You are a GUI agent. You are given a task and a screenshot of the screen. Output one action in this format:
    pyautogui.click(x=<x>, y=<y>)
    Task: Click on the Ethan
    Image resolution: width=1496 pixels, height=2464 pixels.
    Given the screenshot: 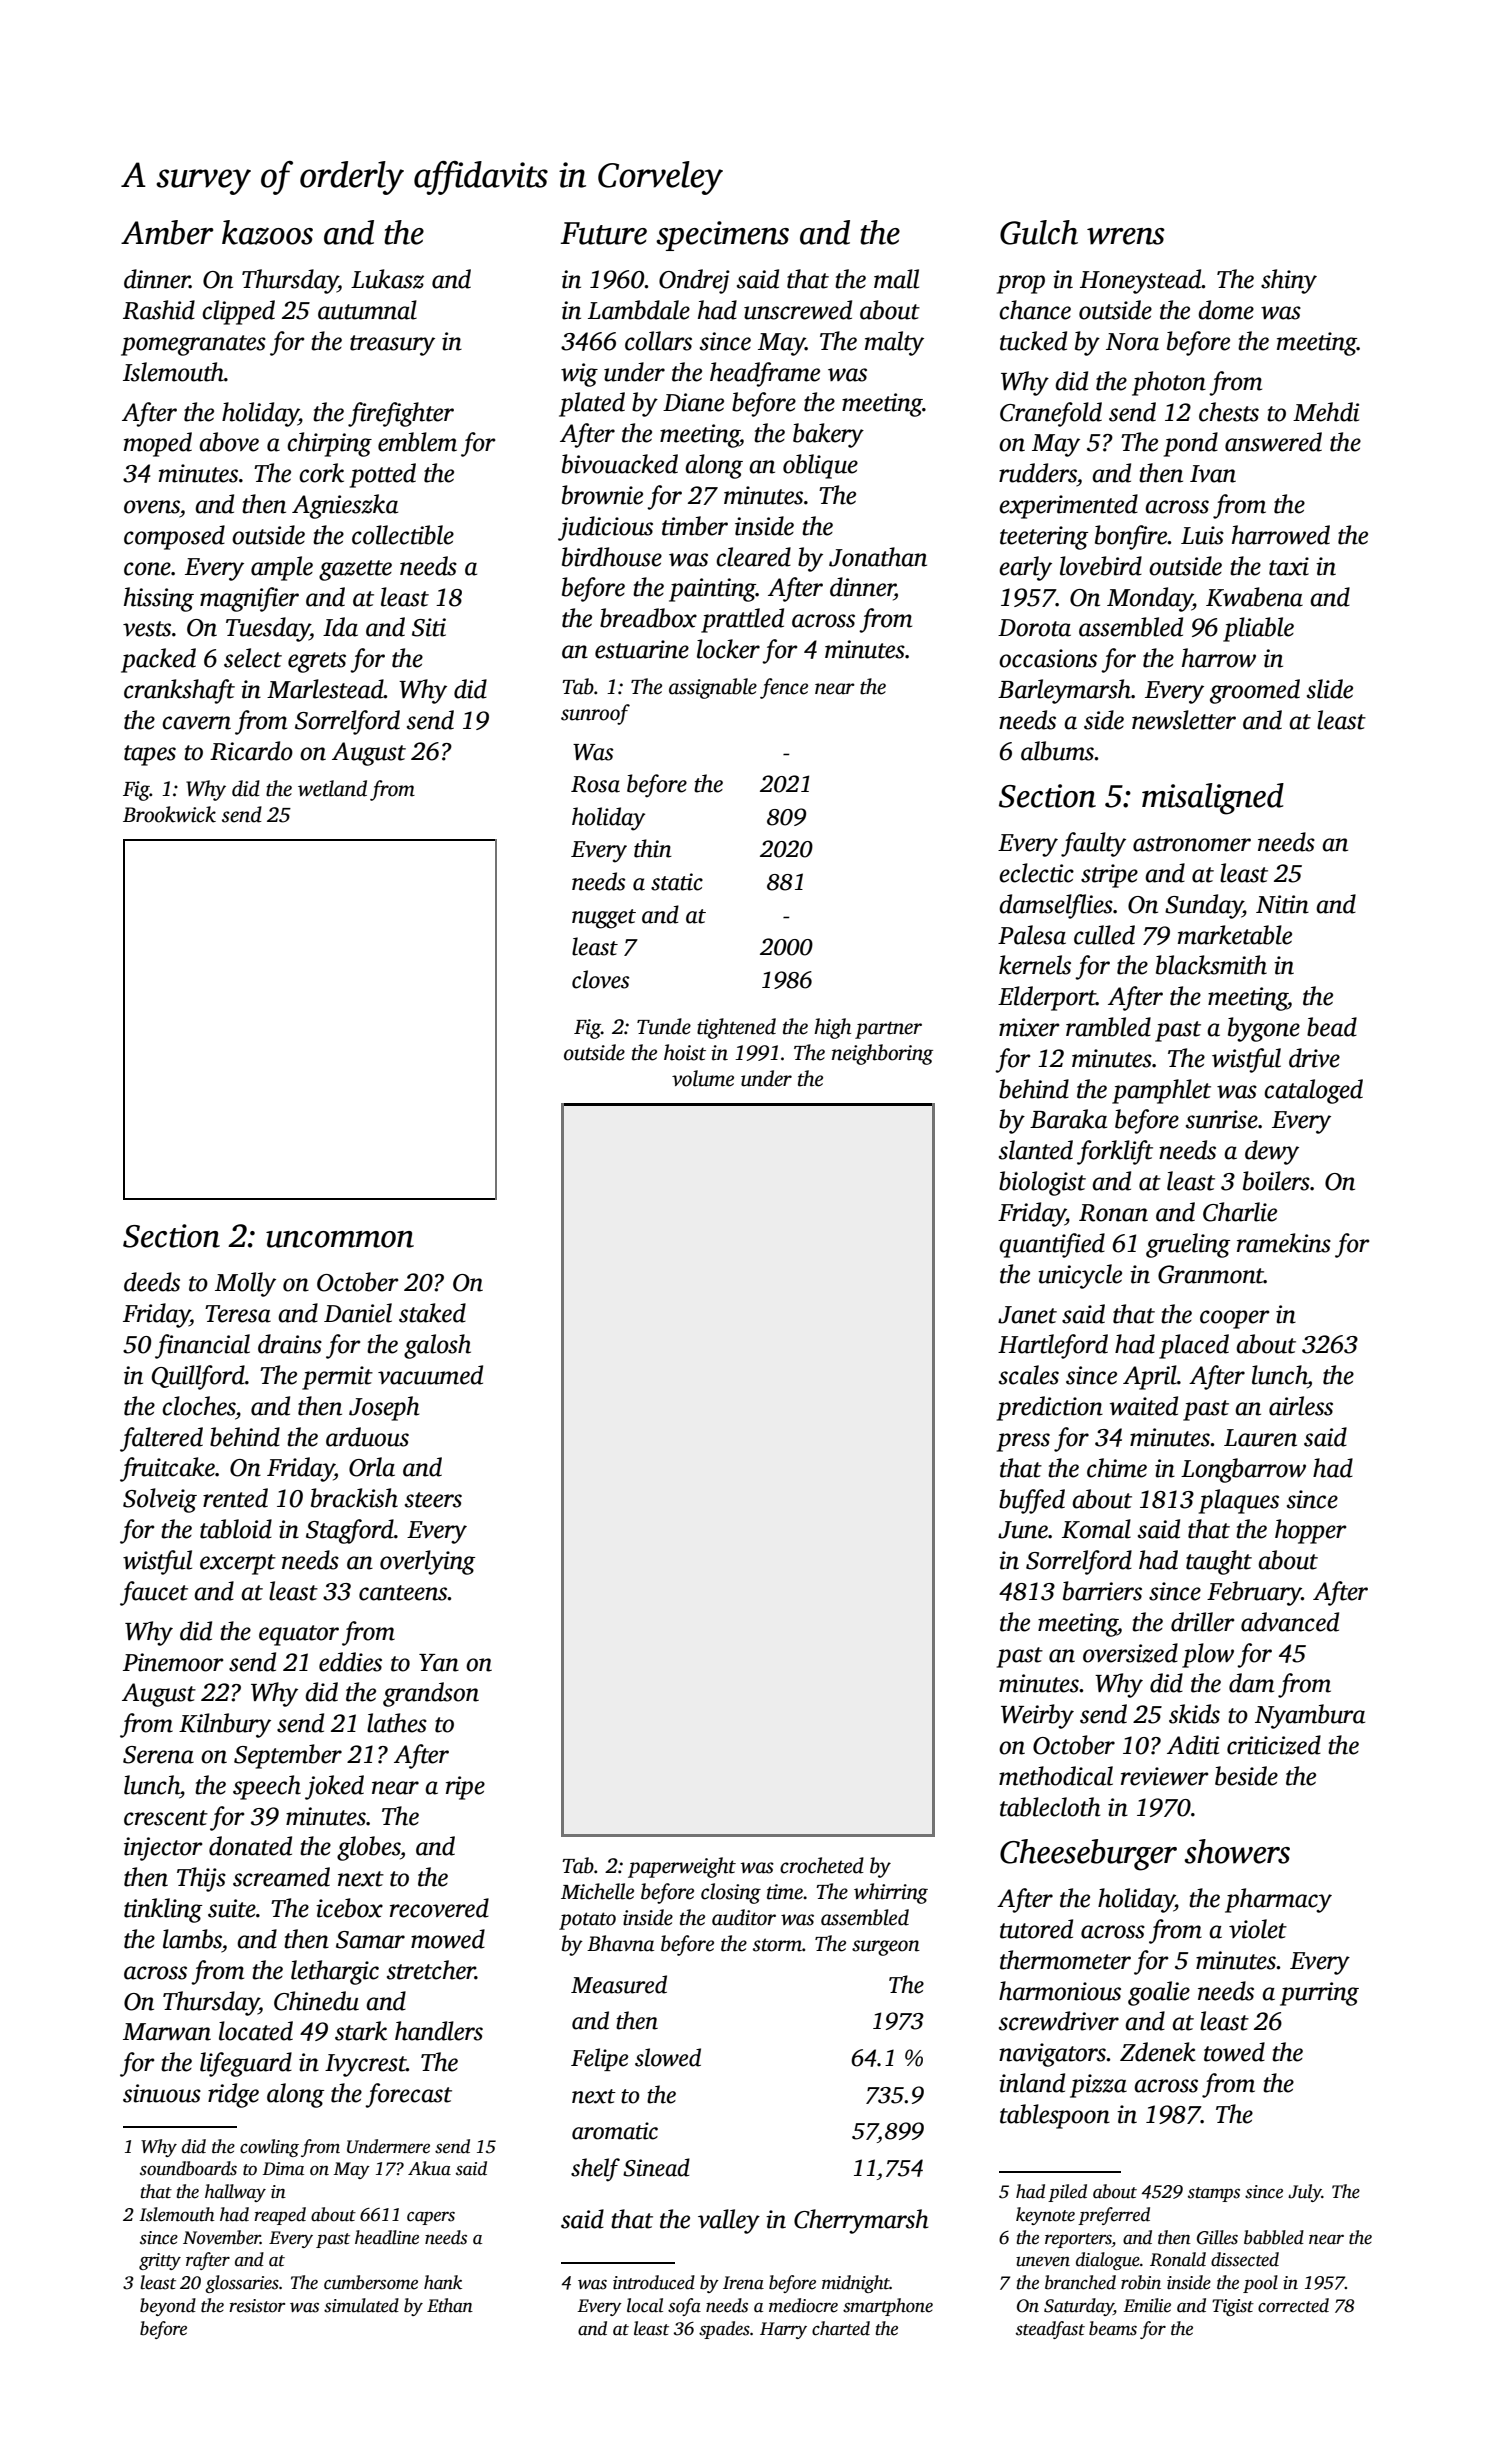 What is the action you would take?
    pyautogui.click(x=450, y=2305)
